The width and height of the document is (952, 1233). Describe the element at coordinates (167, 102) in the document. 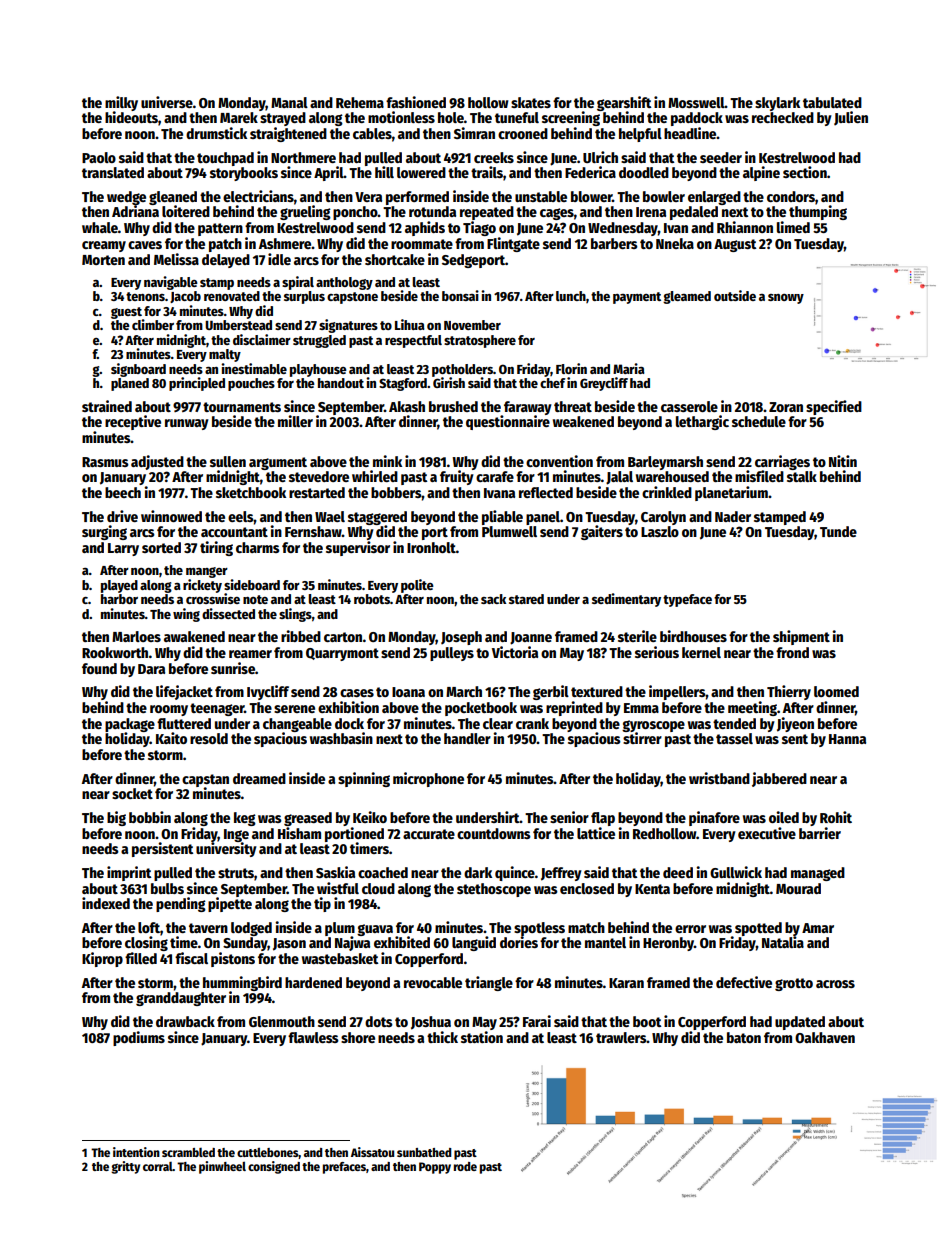

I see `universe` at that location.
